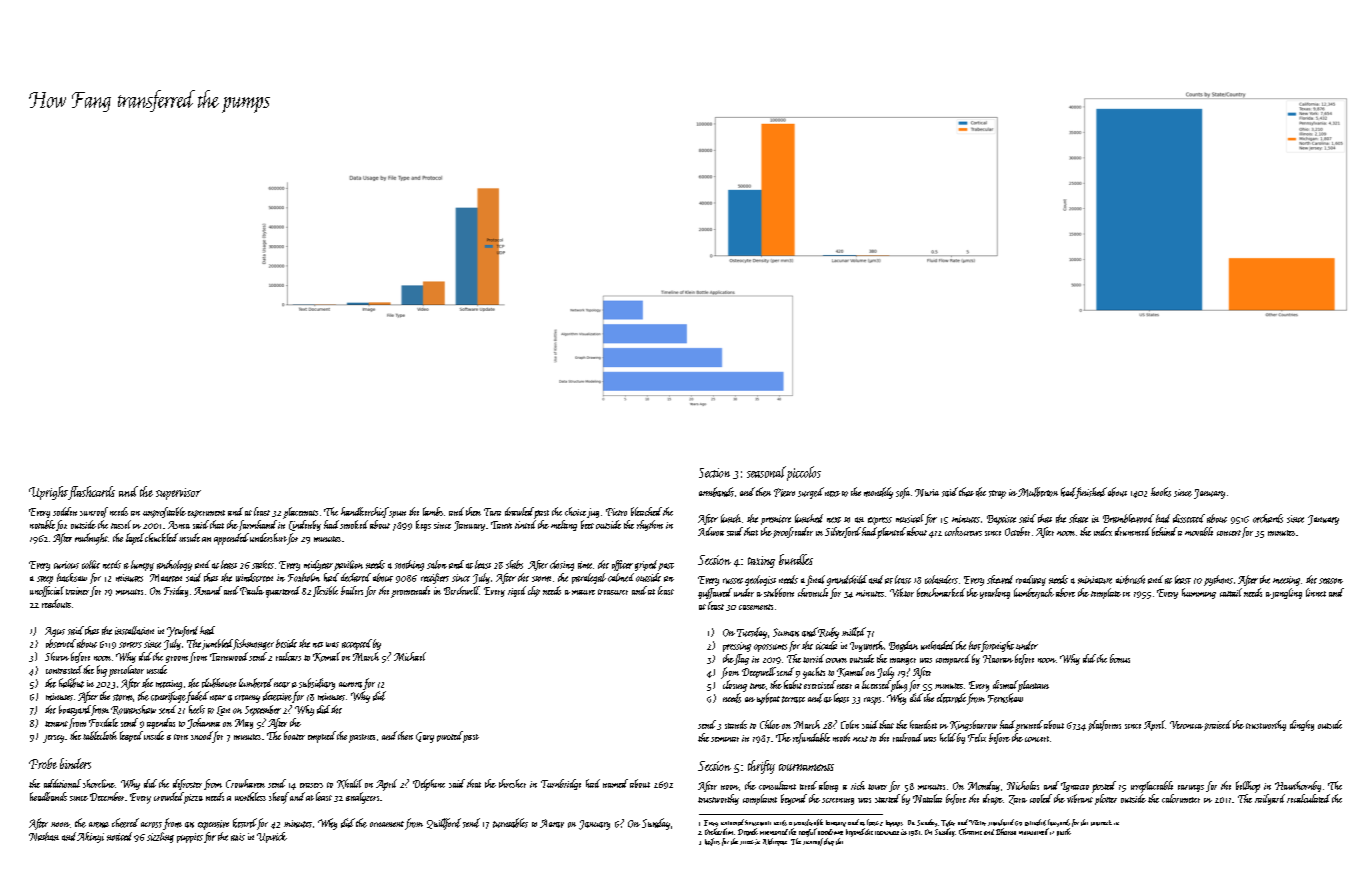  Describe the element at coordinates (1161, 492) in the page. I see `hooks` at that location.
